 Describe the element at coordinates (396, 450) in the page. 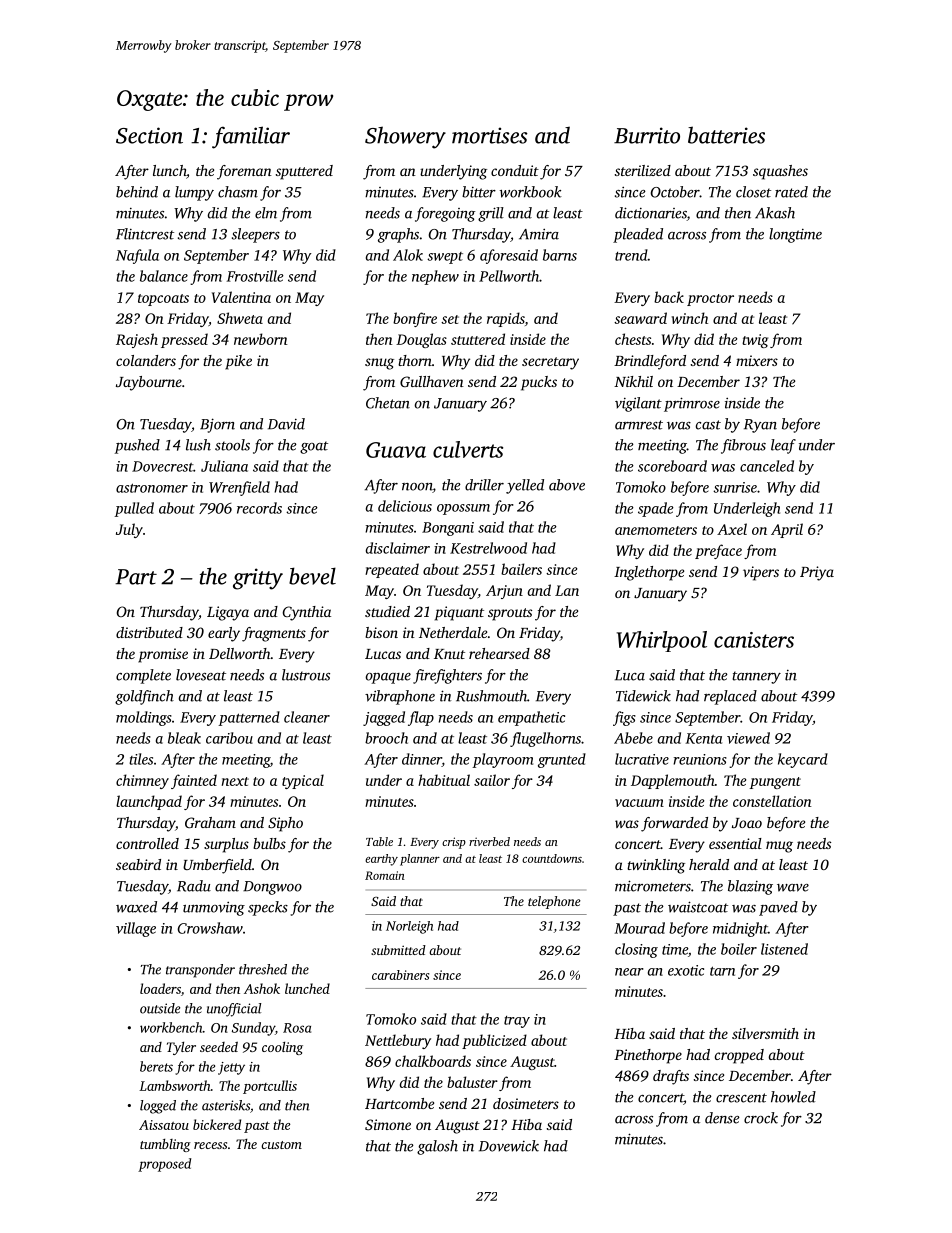

I see `Guava` at that location.
